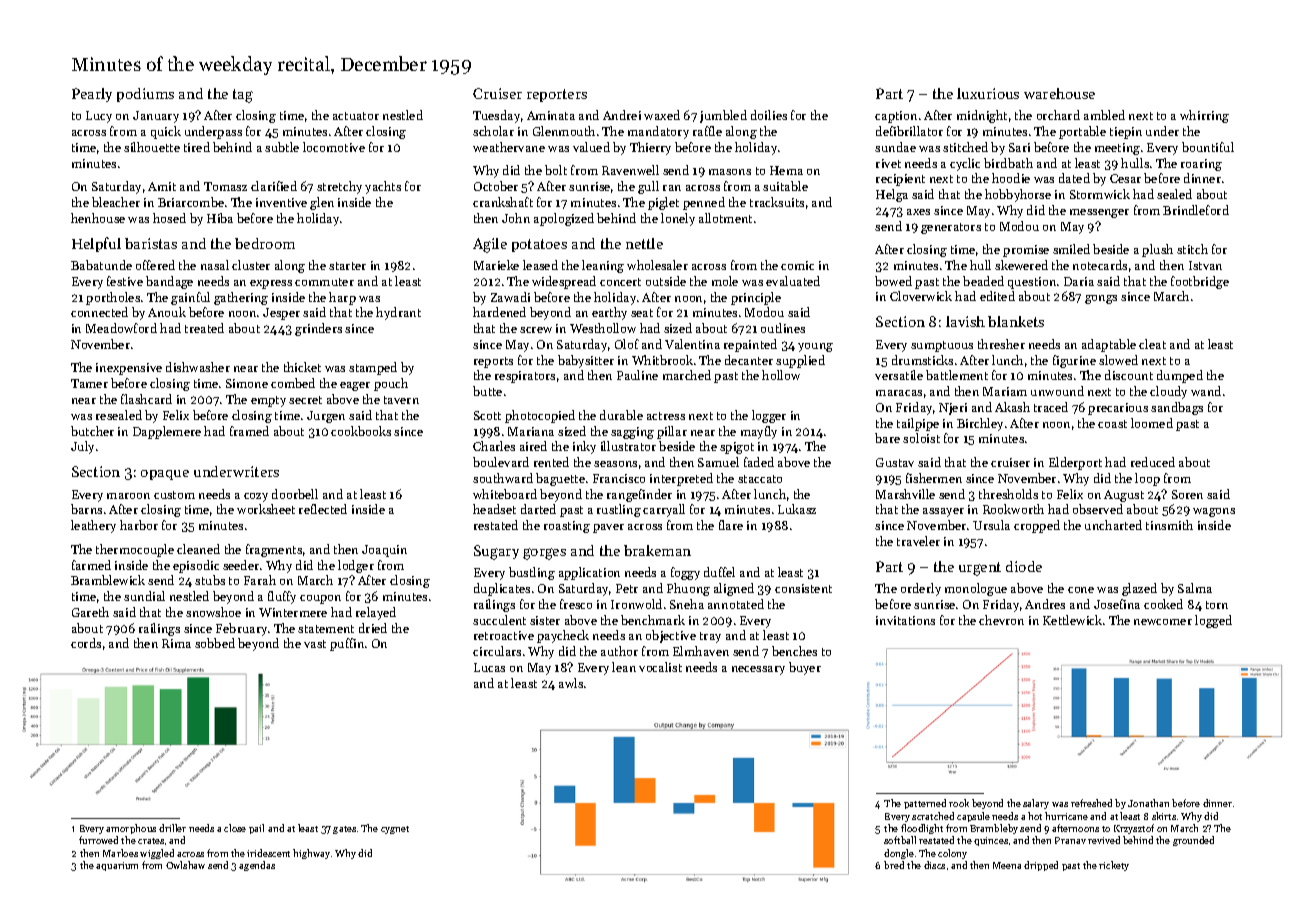 This screenshot has width=1308, height=924. What do you see at coordinates (894, 865) in the screenshot?
I see `bred` at bounding box center [894, 865].
